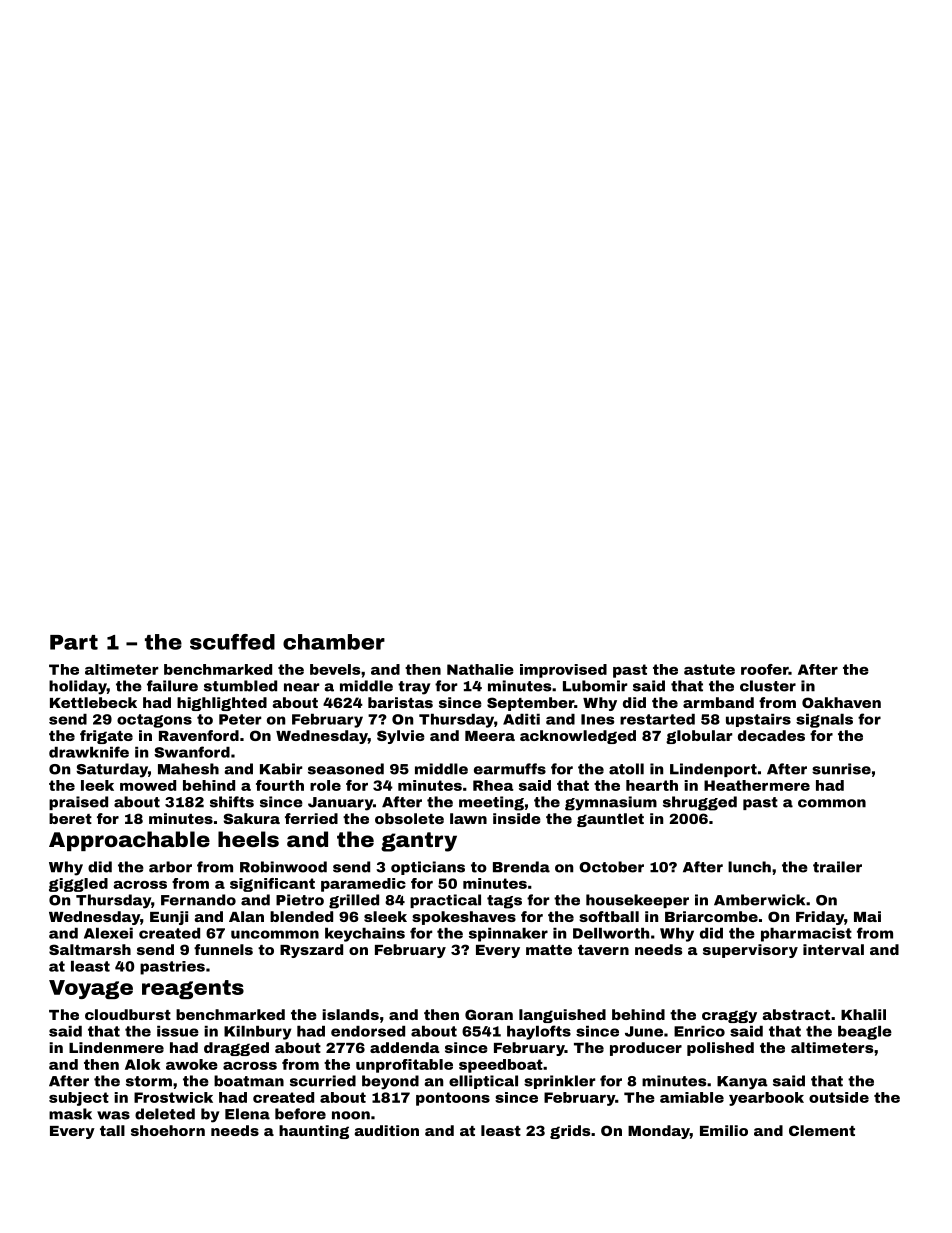 The width and height of the screenshot is (952, 1233). Describe the element at coordinates (112, 1130) in the screenshot. I see `tall` at that location.
